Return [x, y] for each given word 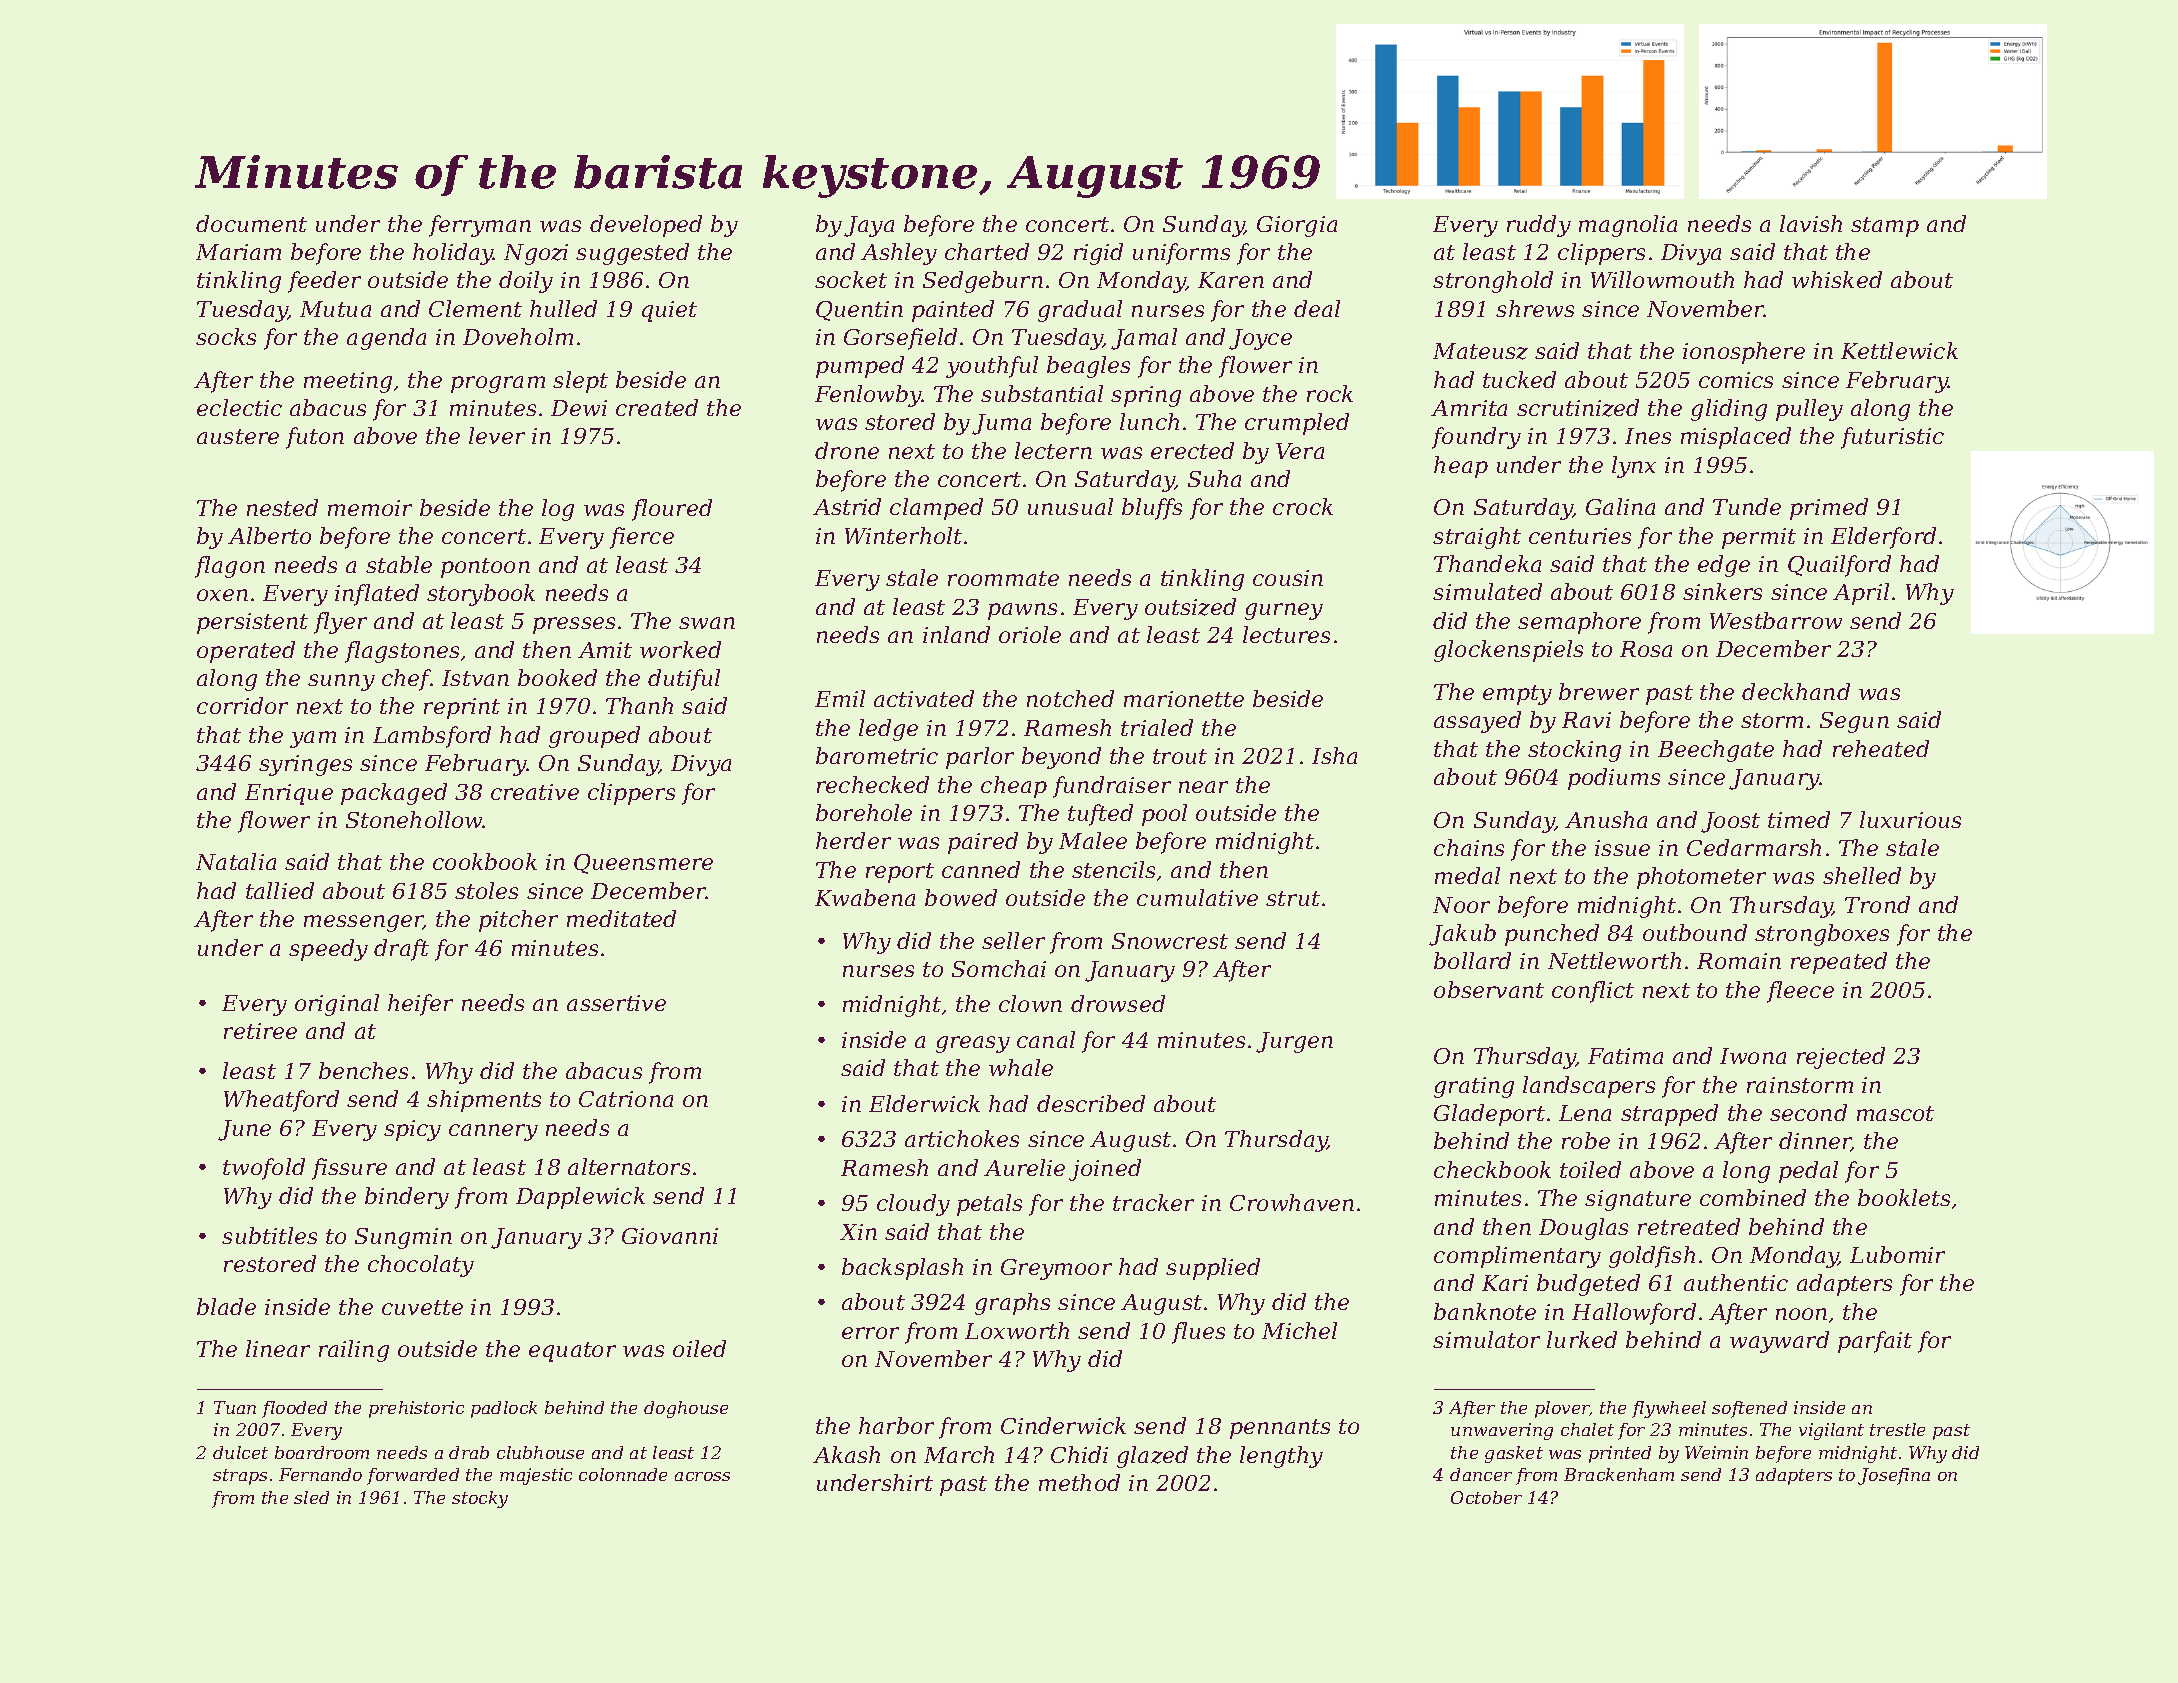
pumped [860, 367]
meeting [348, 382]
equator [572, 1352]
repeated [1839, 963]
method [1079, 1482]
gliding [1729, 410]
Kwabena [865, 897]
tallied [280, 890]
